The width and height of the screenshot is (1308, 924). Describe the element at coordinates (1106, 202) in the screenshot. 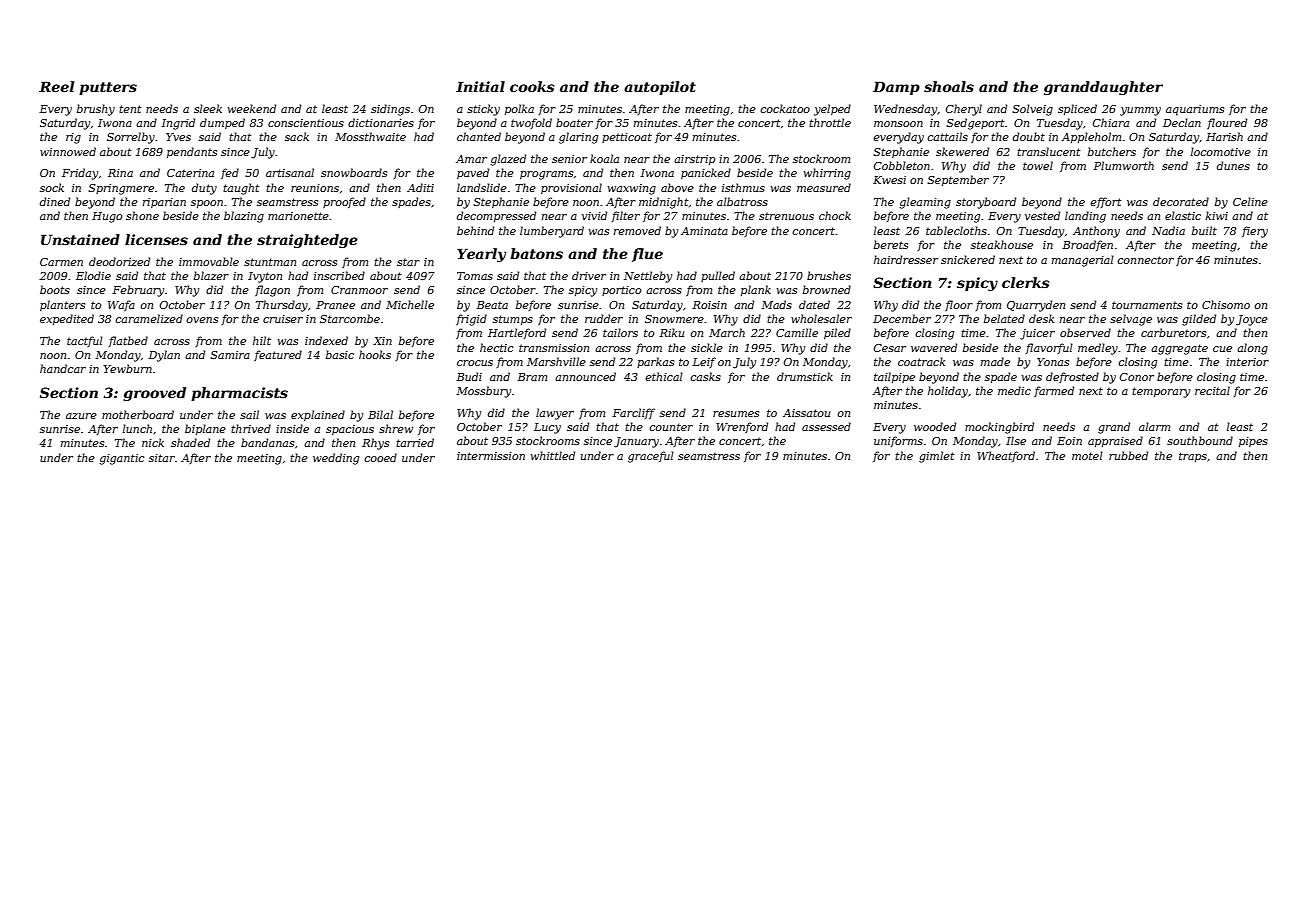

I see `effort` at that location.
